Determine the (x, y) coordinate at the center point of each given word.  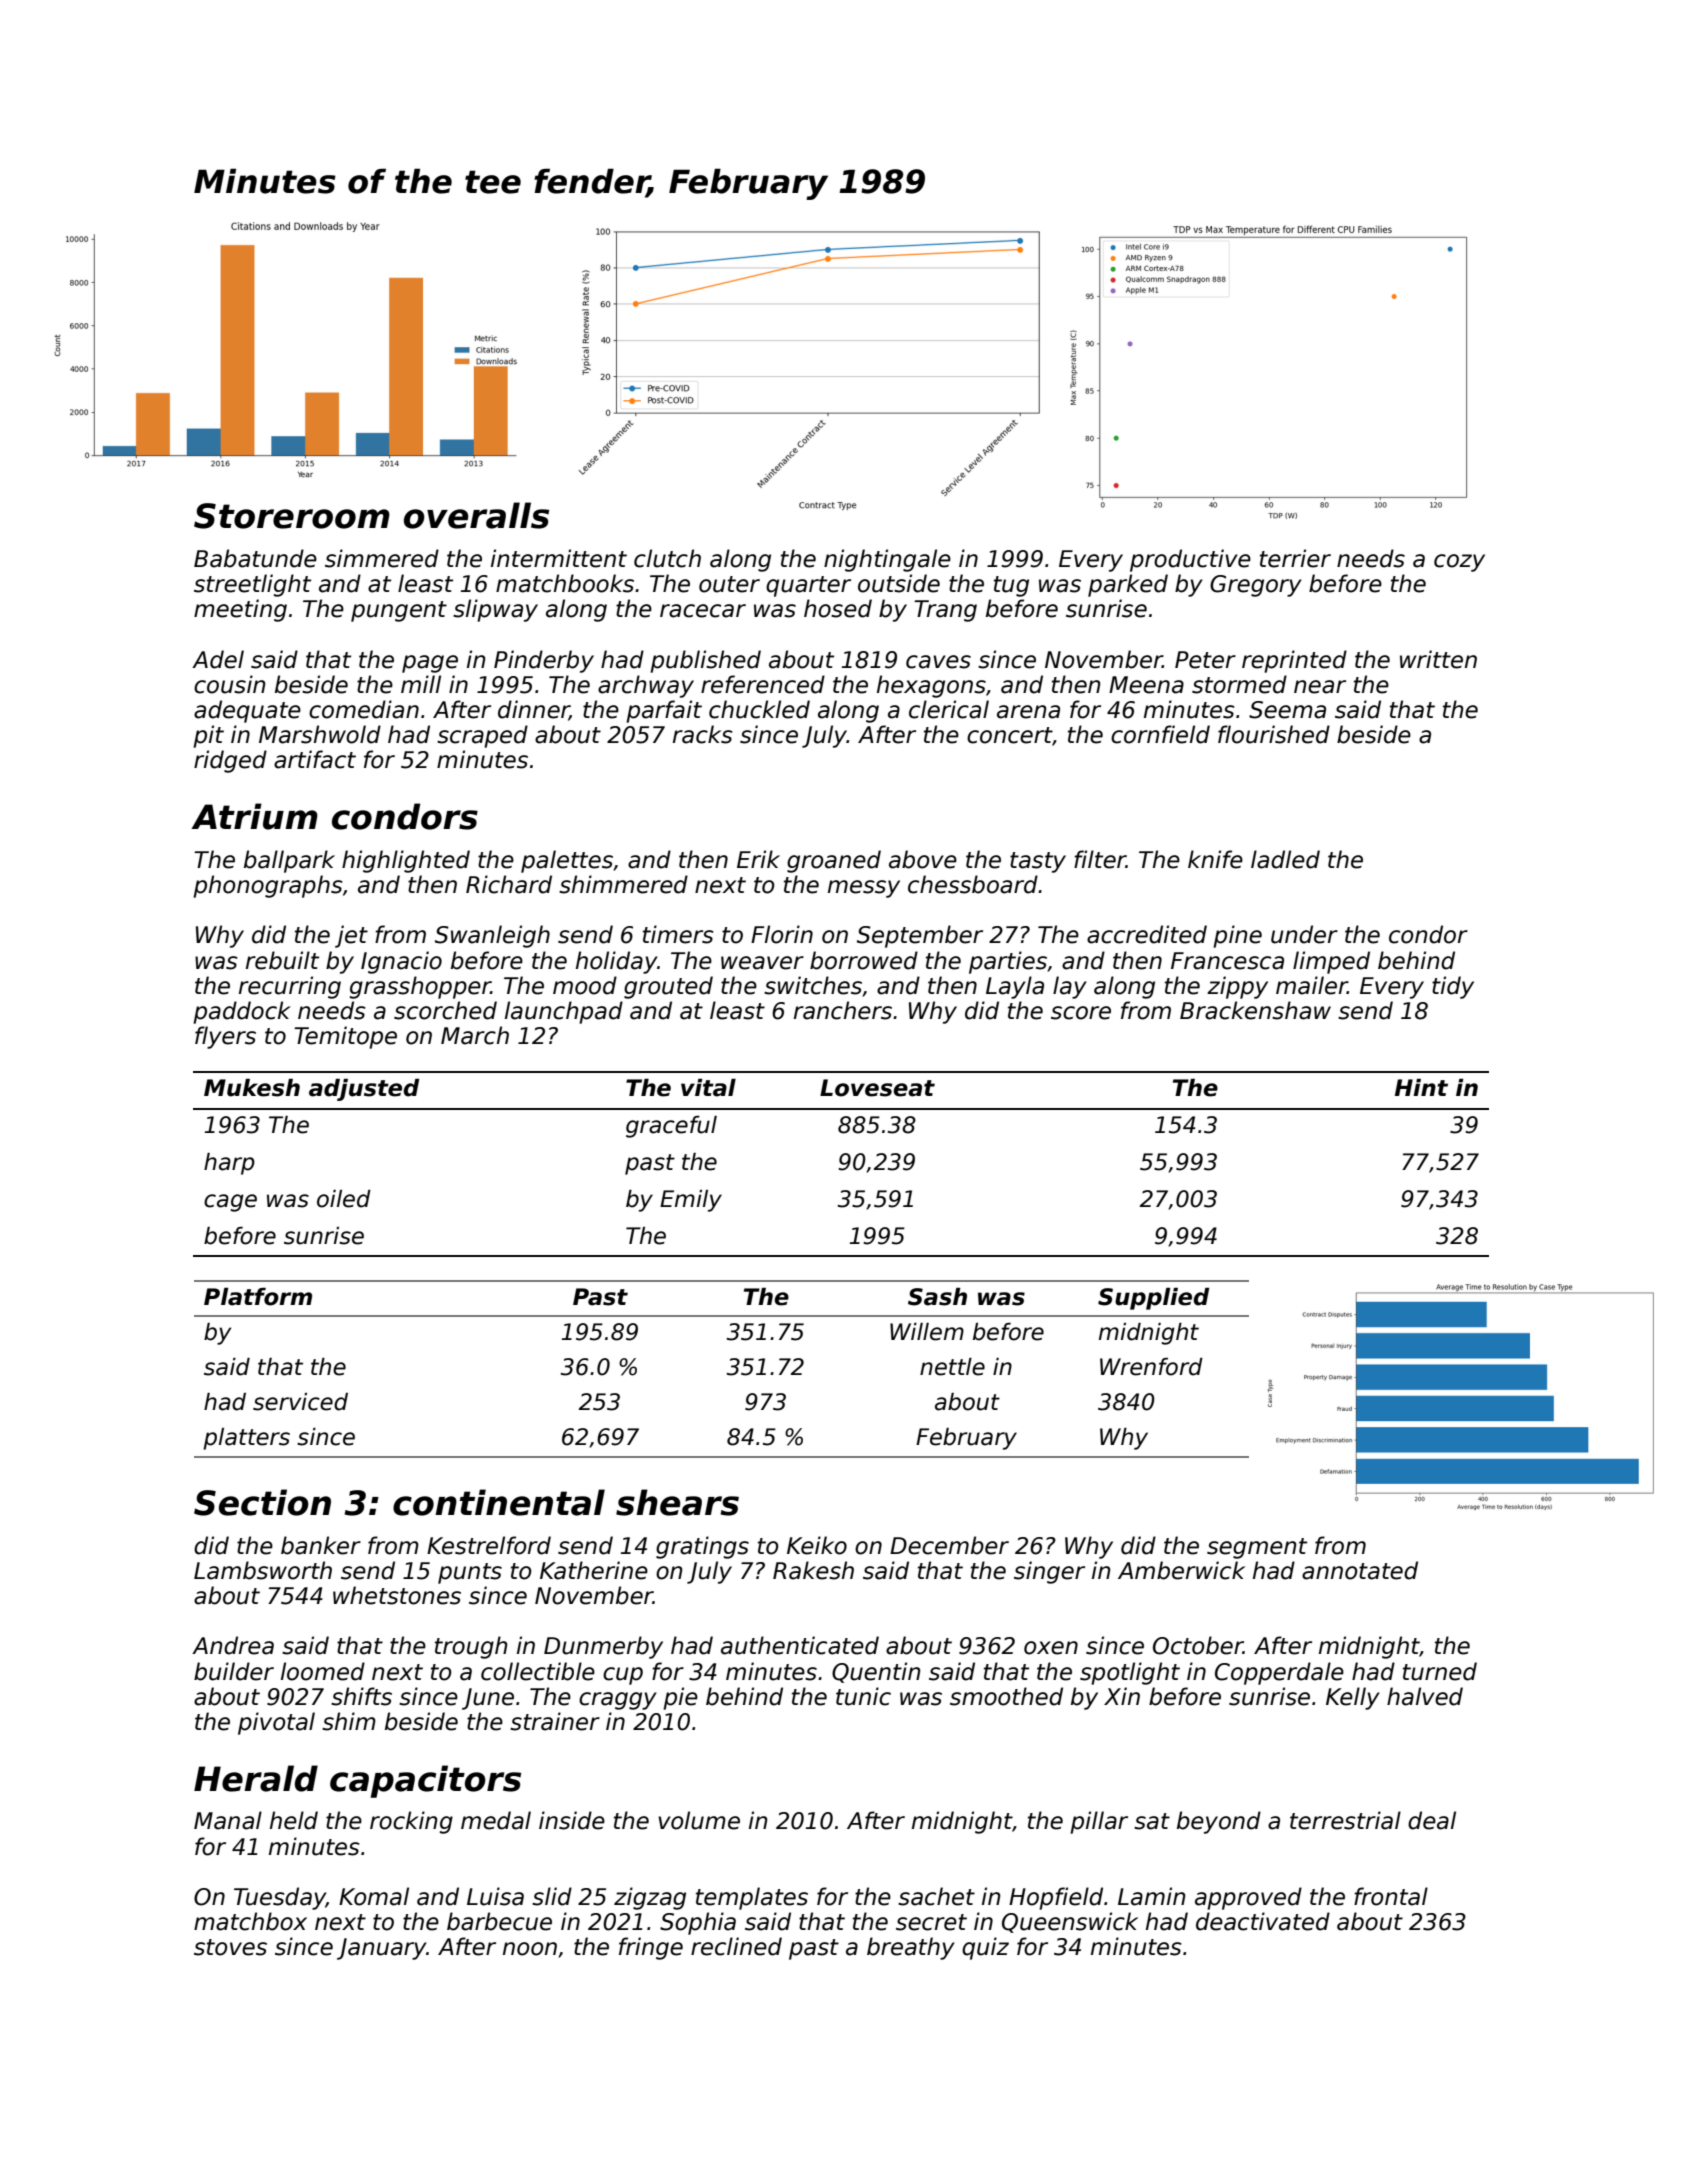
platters (246, 1439)
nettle (952, 1367)
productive (1190, 560)
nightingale (887, 560)
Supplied (1153, 1299)
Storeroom (292, 516)
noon (530, 1949)
